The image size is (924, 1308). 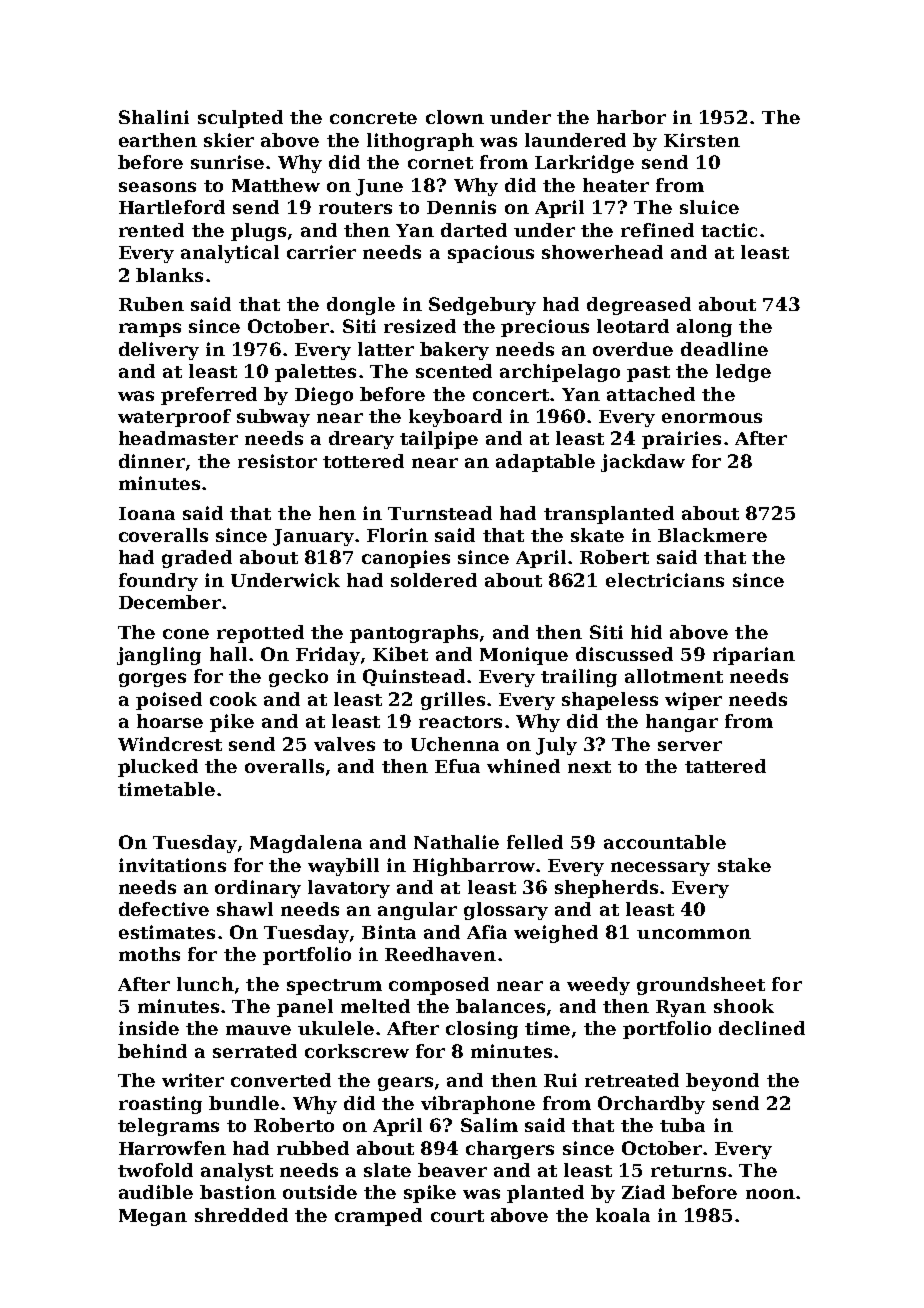 I want to click on hall, so click(x=228, y=654).
